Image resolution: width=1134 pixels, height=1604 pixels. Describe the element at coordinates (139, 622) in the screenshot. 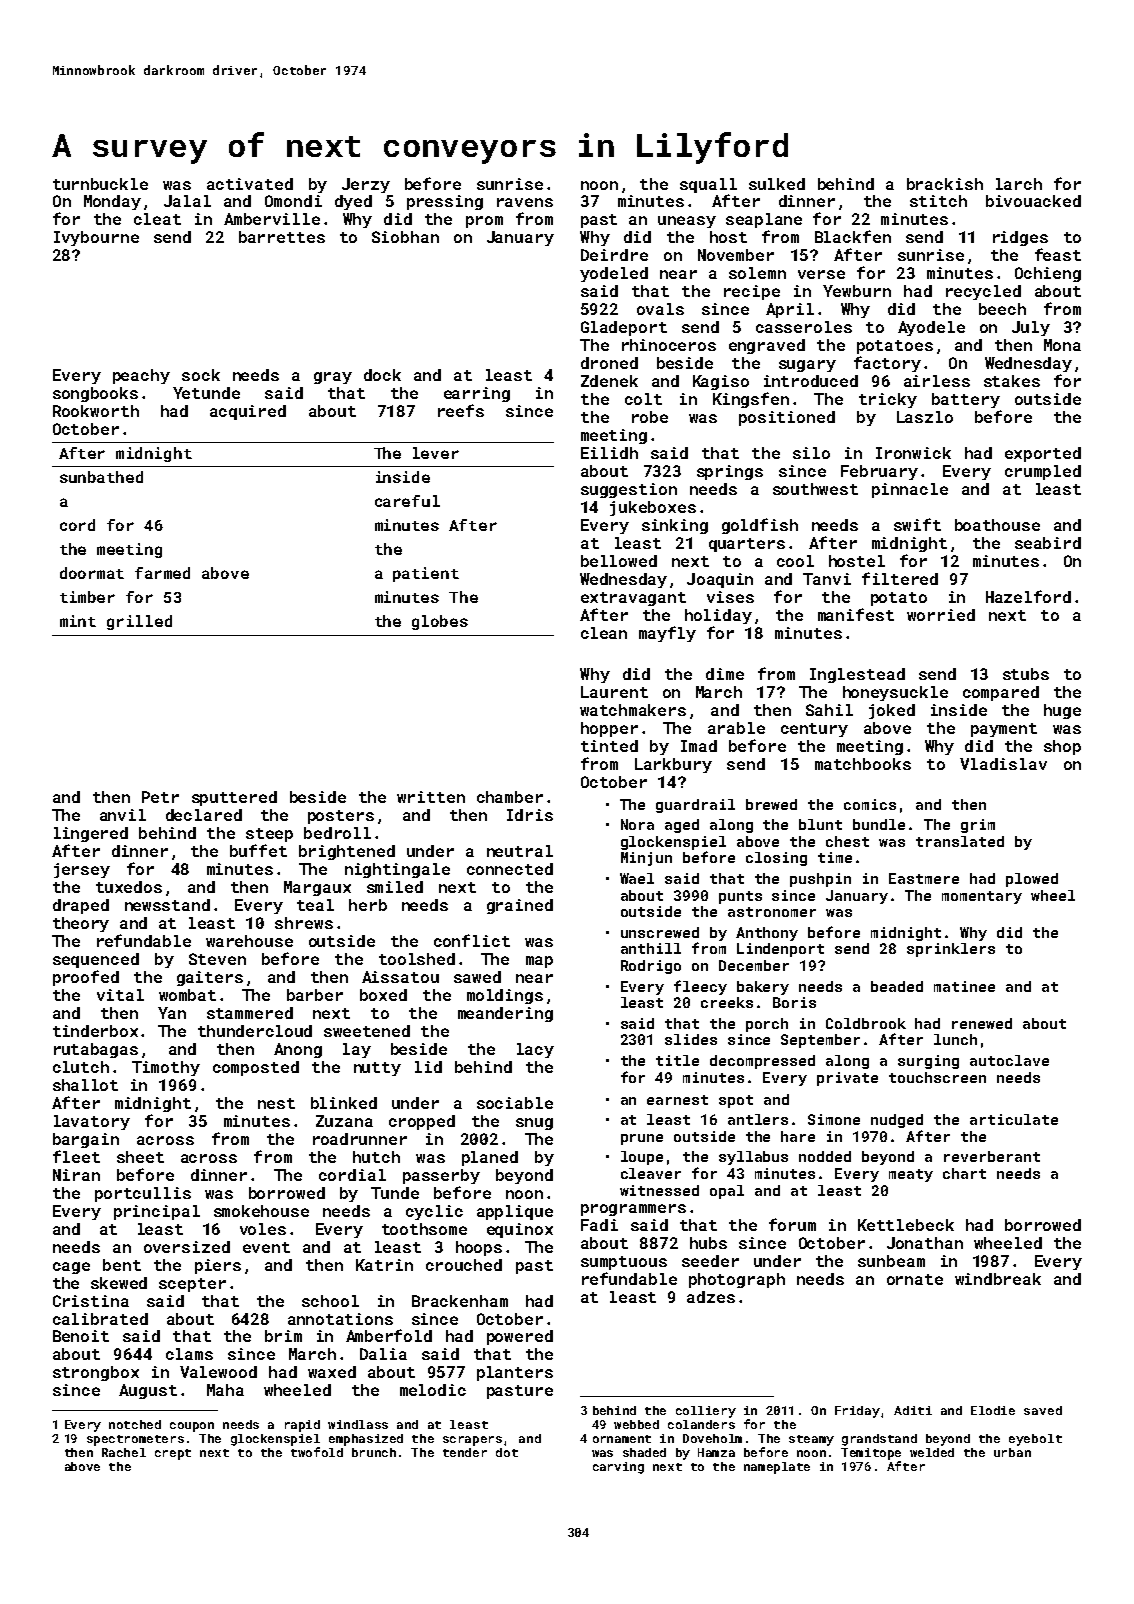

I see `grilled` at that location.
